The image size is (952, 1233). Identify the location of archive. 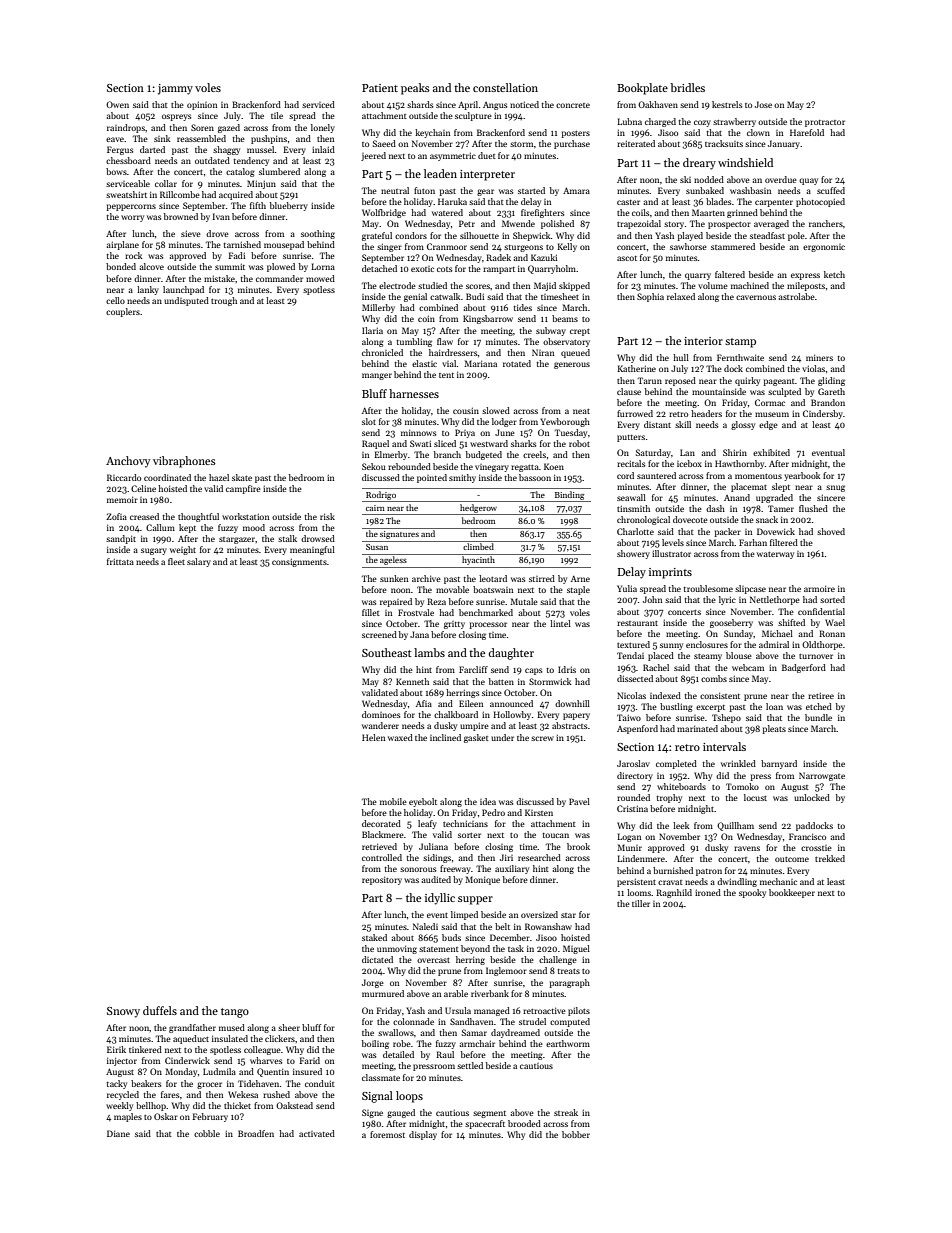
(426, 578).
